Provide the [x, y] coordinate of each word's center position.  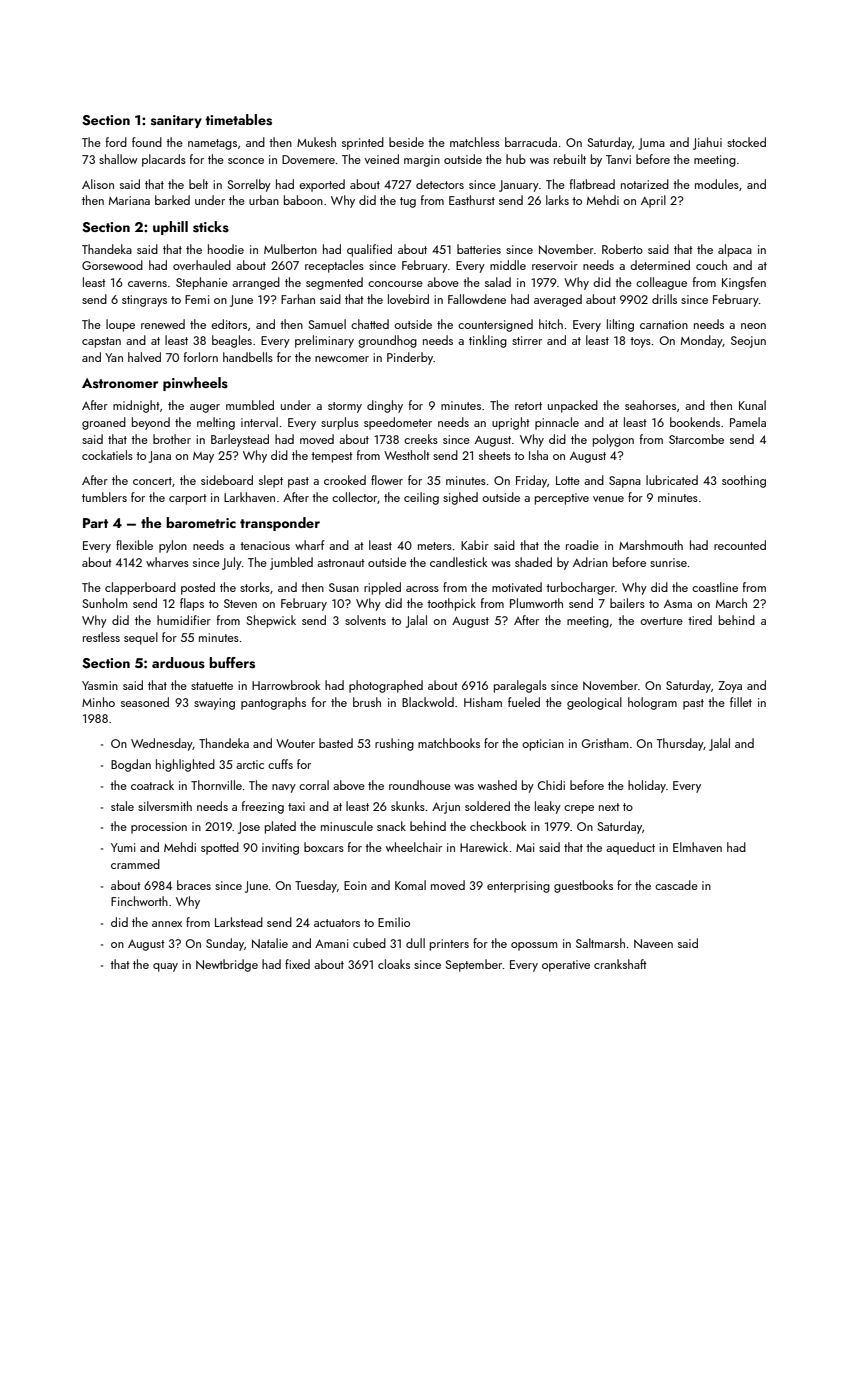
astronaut [341, 563]
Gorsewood [112, 265]
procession [159, 828]
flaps [192, 604]
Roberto [622, 249]
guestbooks [583, 886]
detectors [440, 184]
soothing [744, 481]
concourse [395, 284]
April [653, 201]
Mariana [129, 200]
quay [165, 967]
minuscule [347, 826]
